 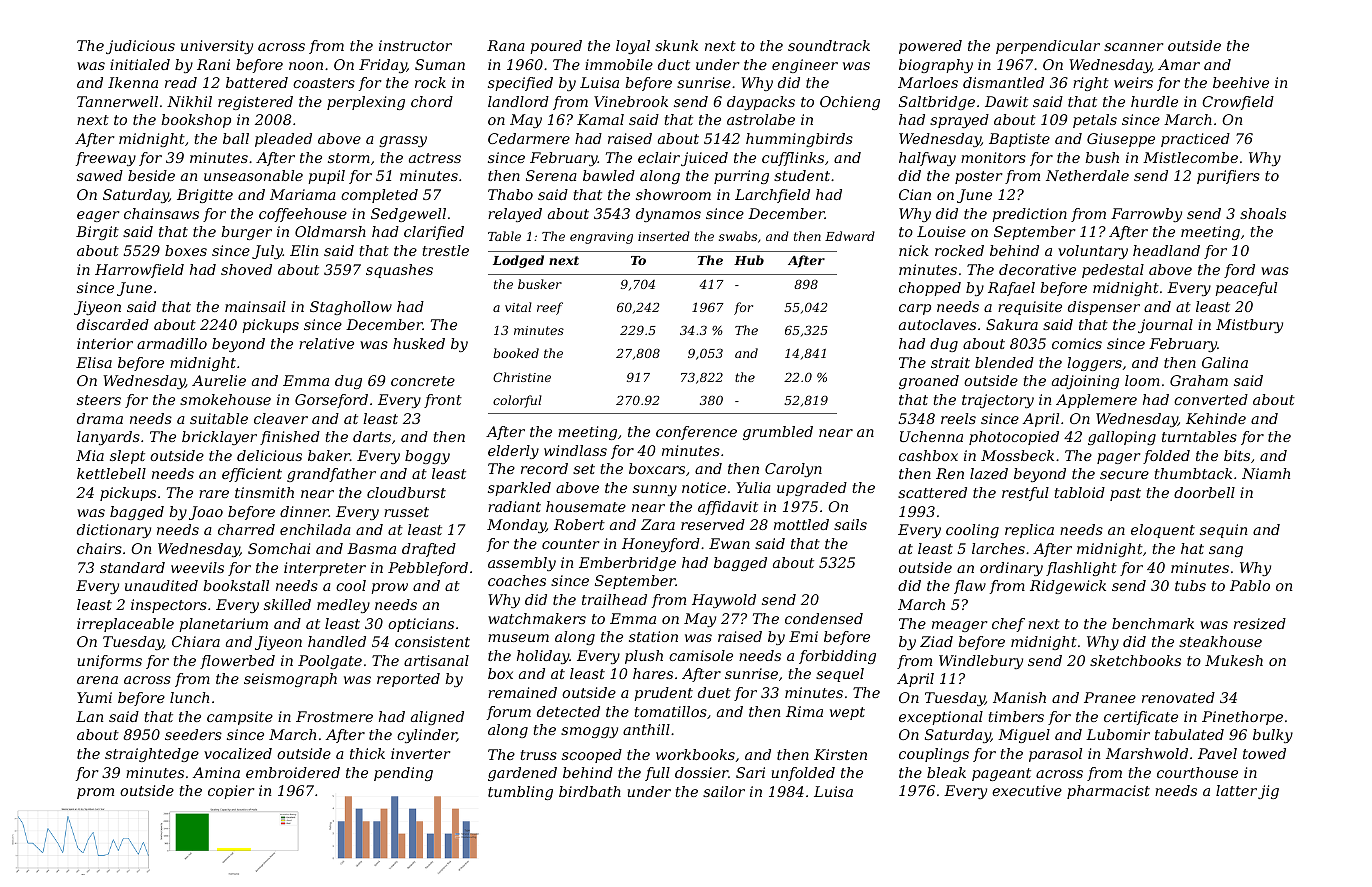 What do you see at coordinates (741, 177) in the screenshot?
I see `purring` at bounding box center [741, 177].
